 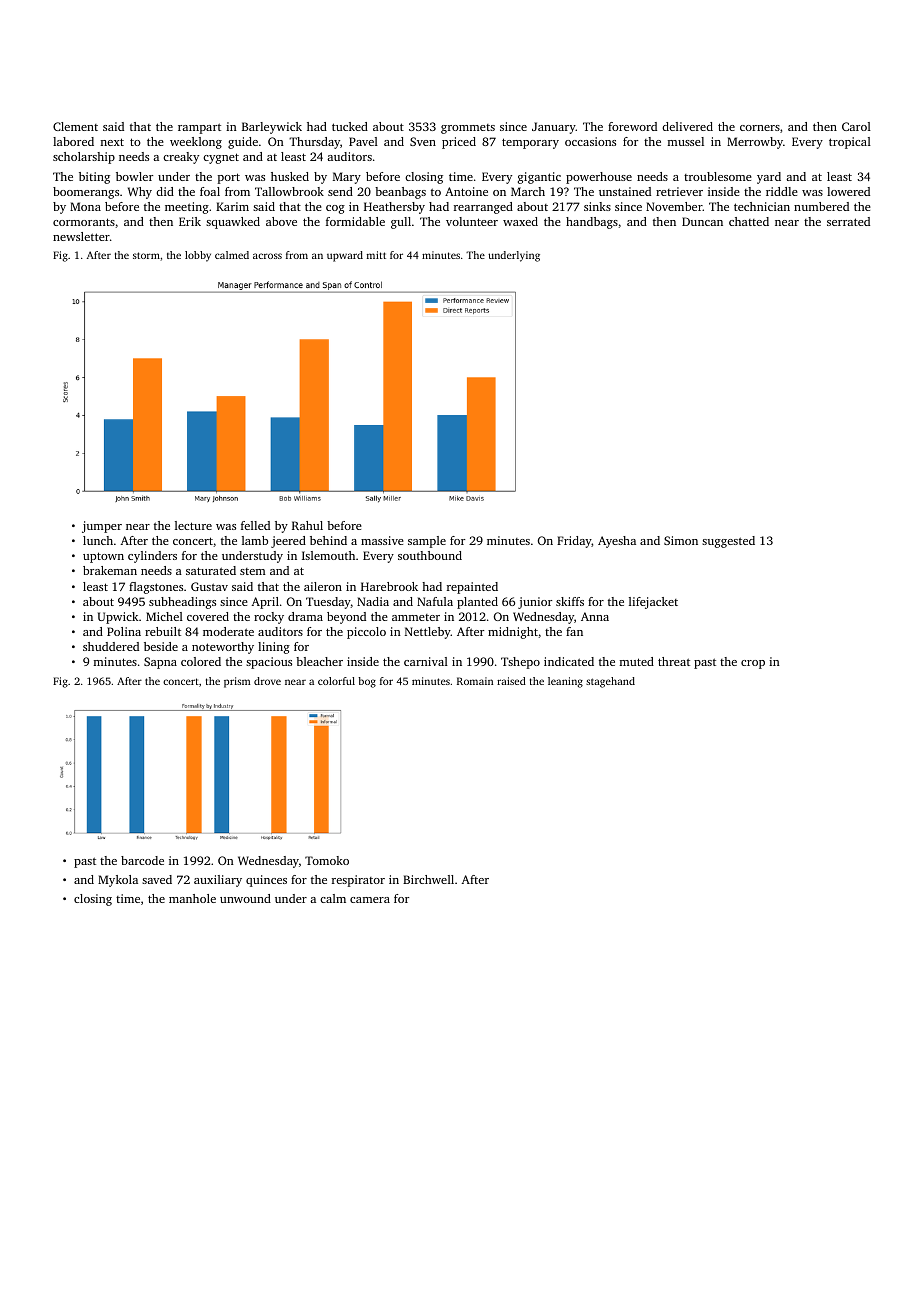 What do you see at coordinates (210, 191) in the page?
I see `foal` at bounding box center [210, 191].
